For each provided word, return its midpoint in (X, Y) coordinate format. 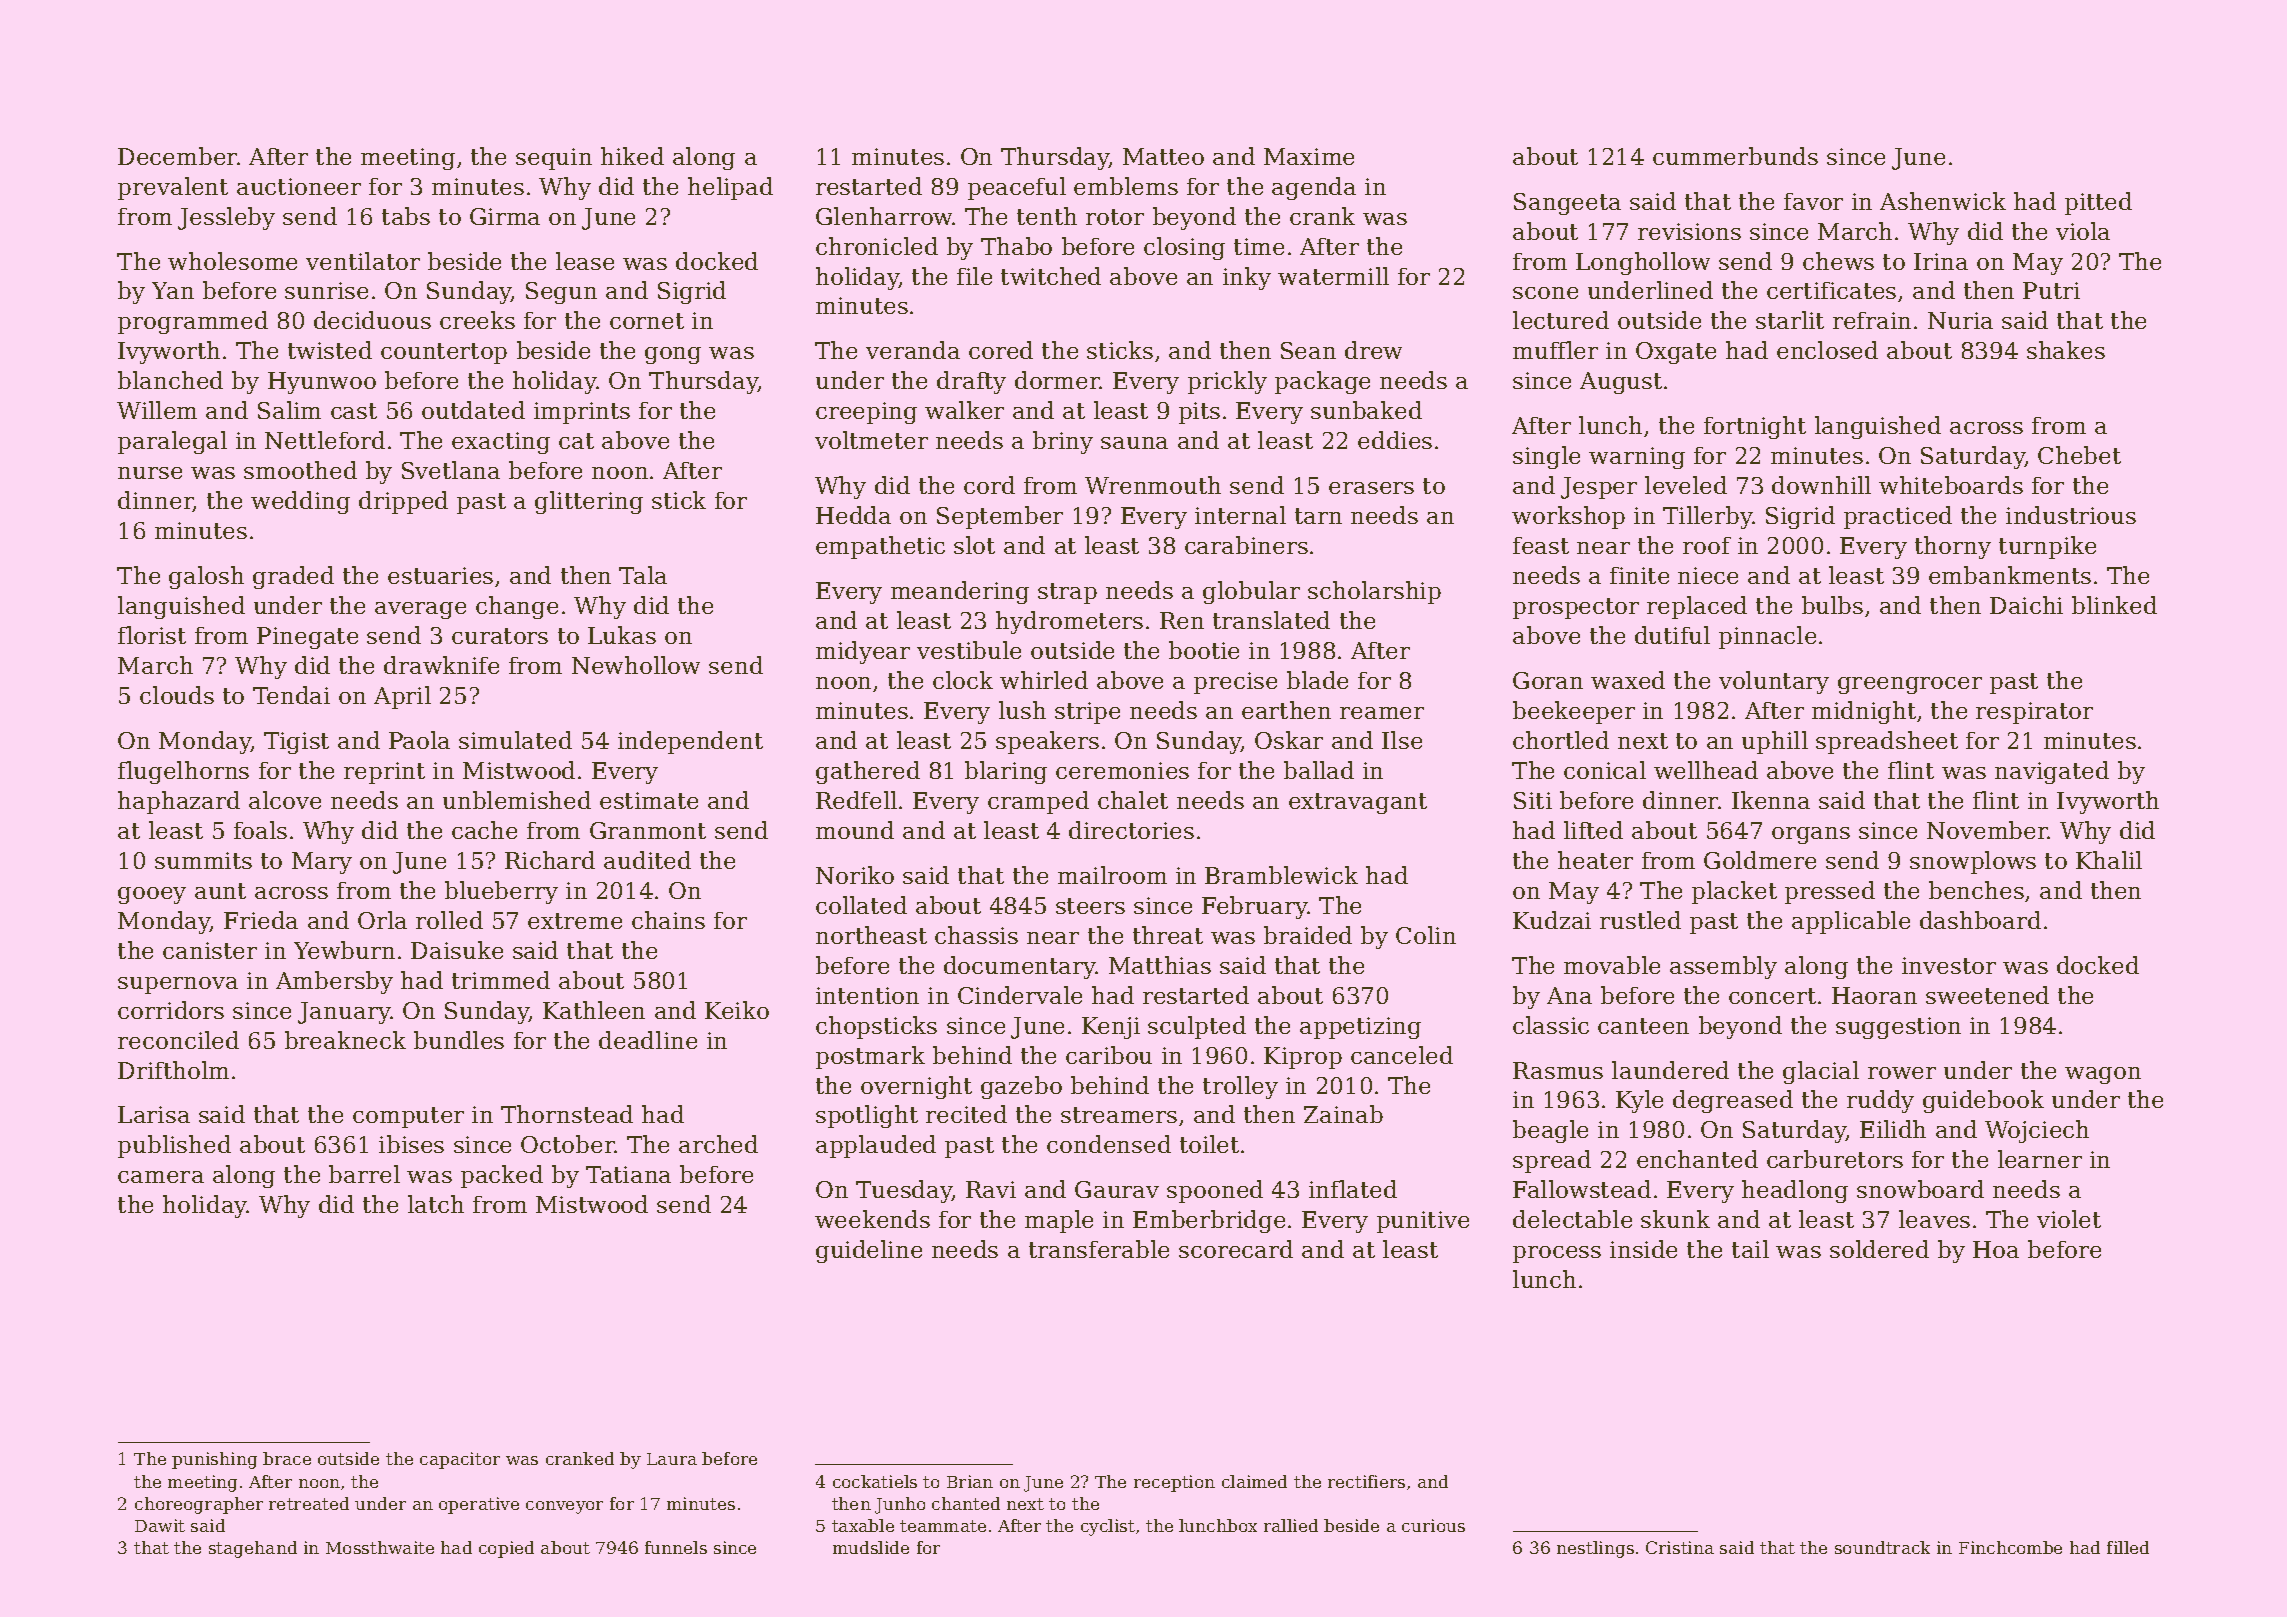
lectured (1561, 320)
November (1987, 830)
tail (1750, 1249)
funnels (676, 1547)
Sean (1308, 350)
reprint (384, 773)
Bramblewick (1281, 875)
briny (1063, 442)
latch (436, 1204)
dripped (403, 502)
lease (585, 261)
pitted (2098, 203)
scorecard (1236, 1249)
